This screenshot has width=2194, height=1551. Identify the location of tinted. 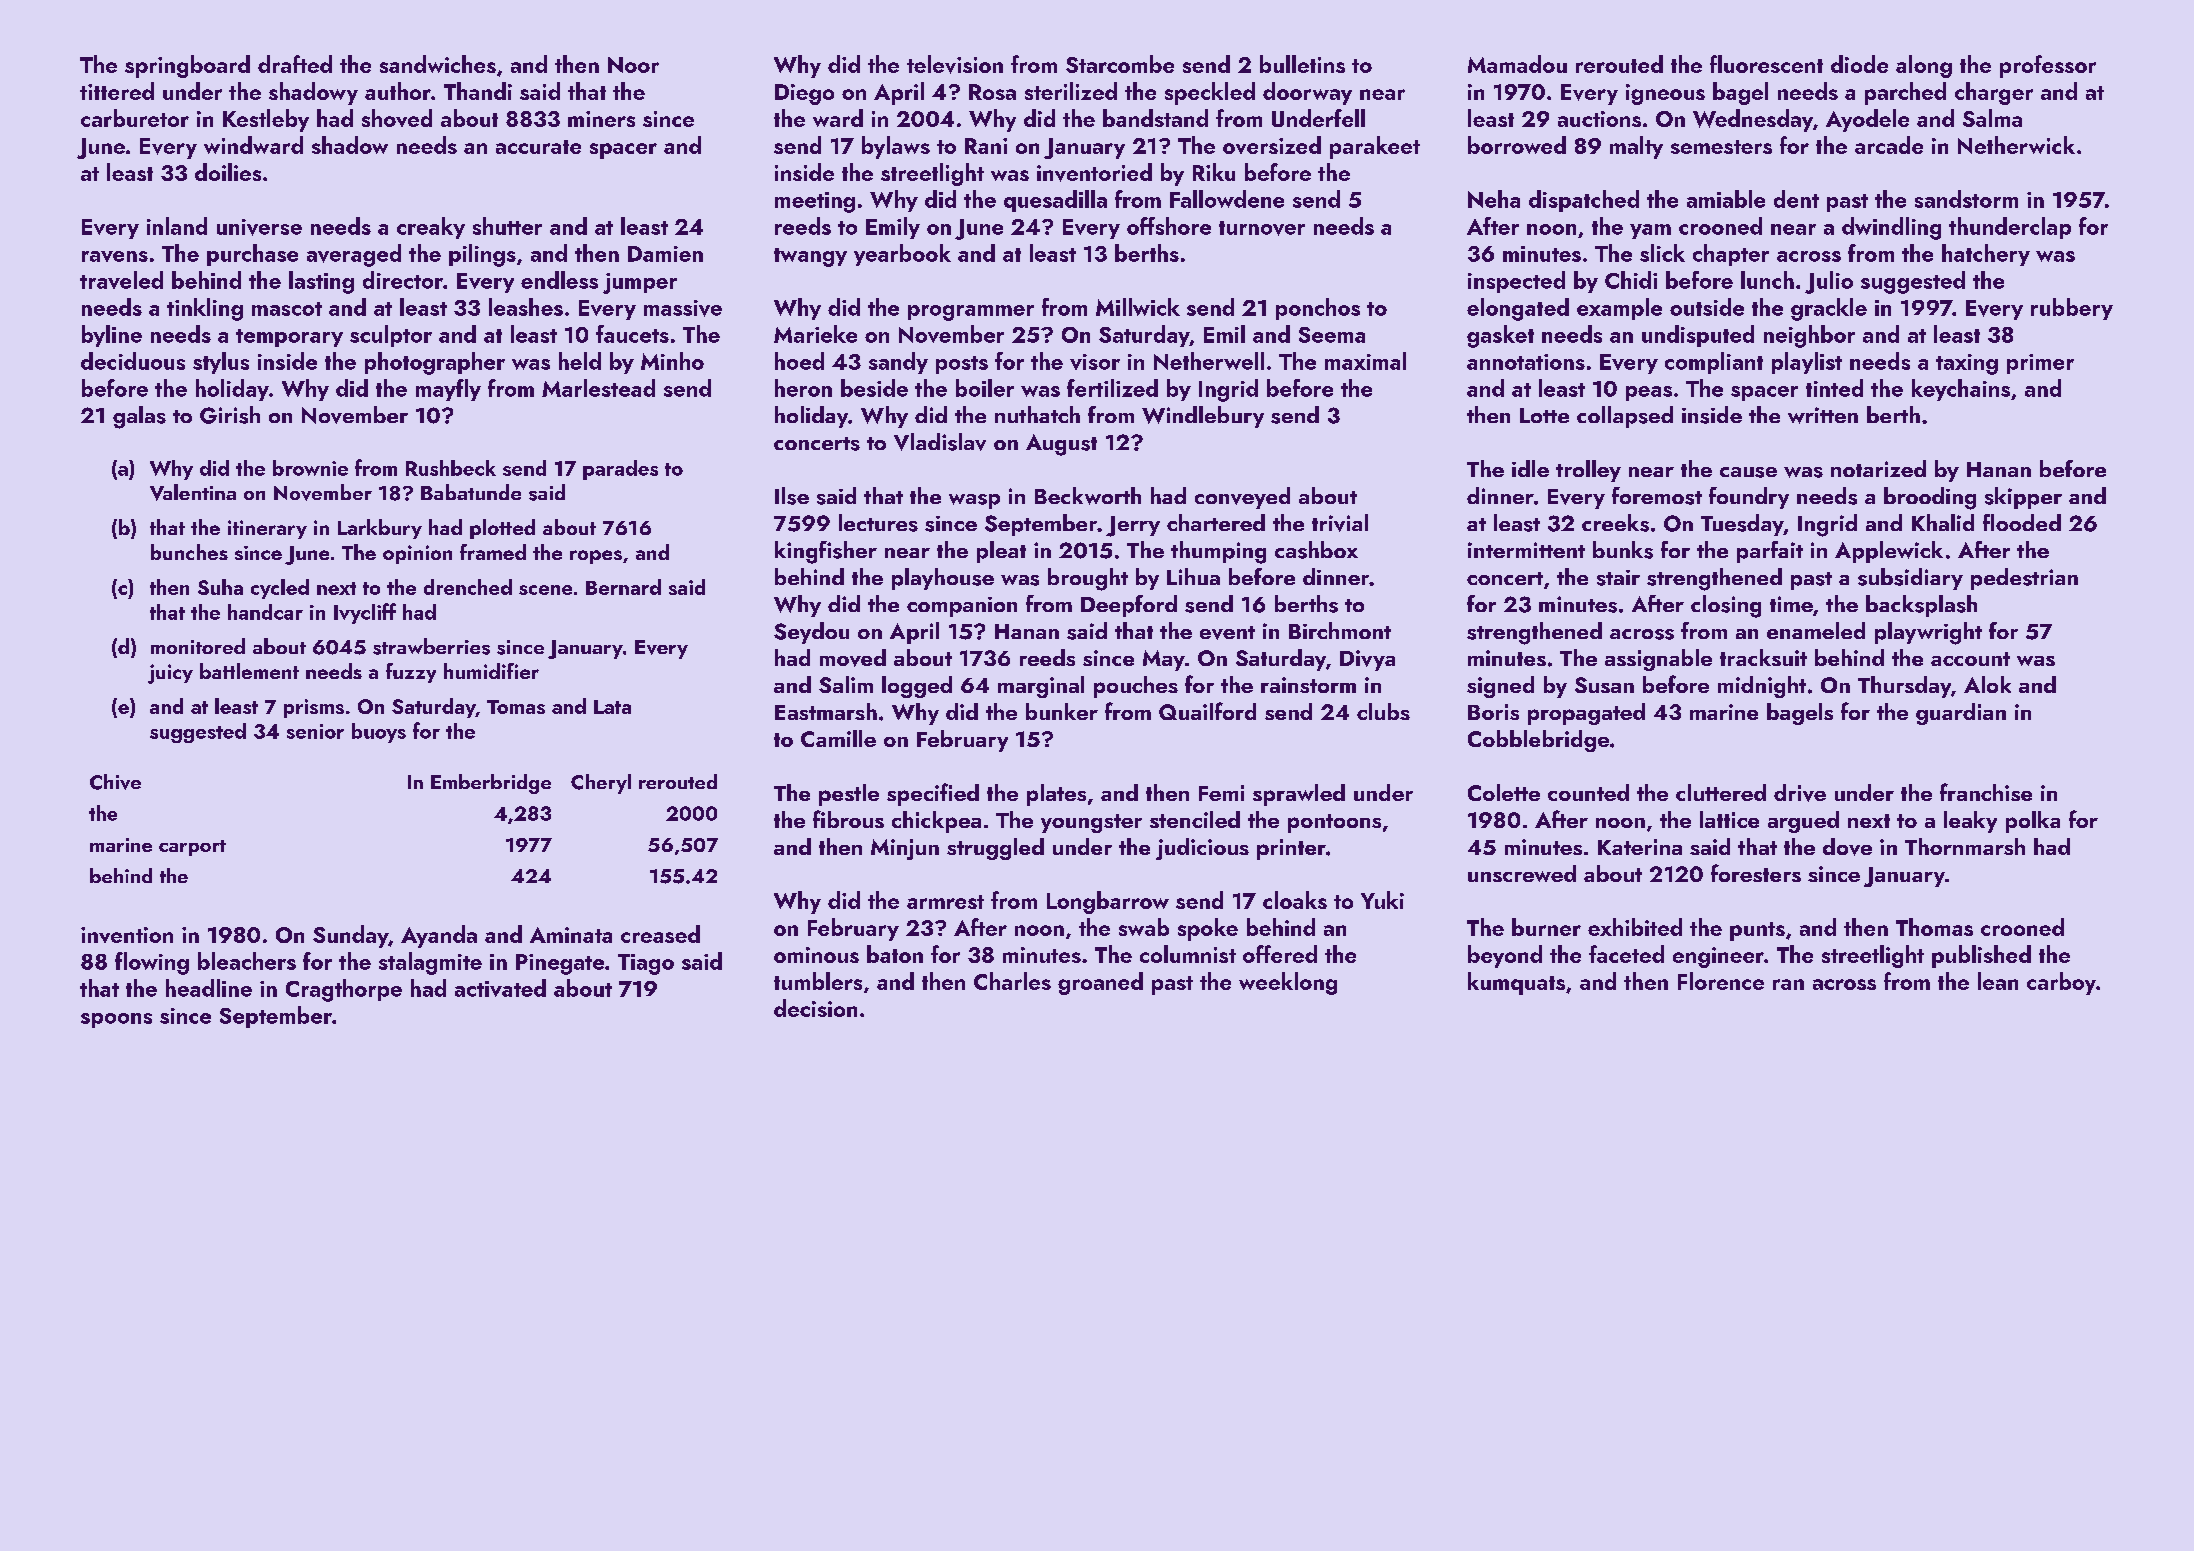
(1834, 388).
